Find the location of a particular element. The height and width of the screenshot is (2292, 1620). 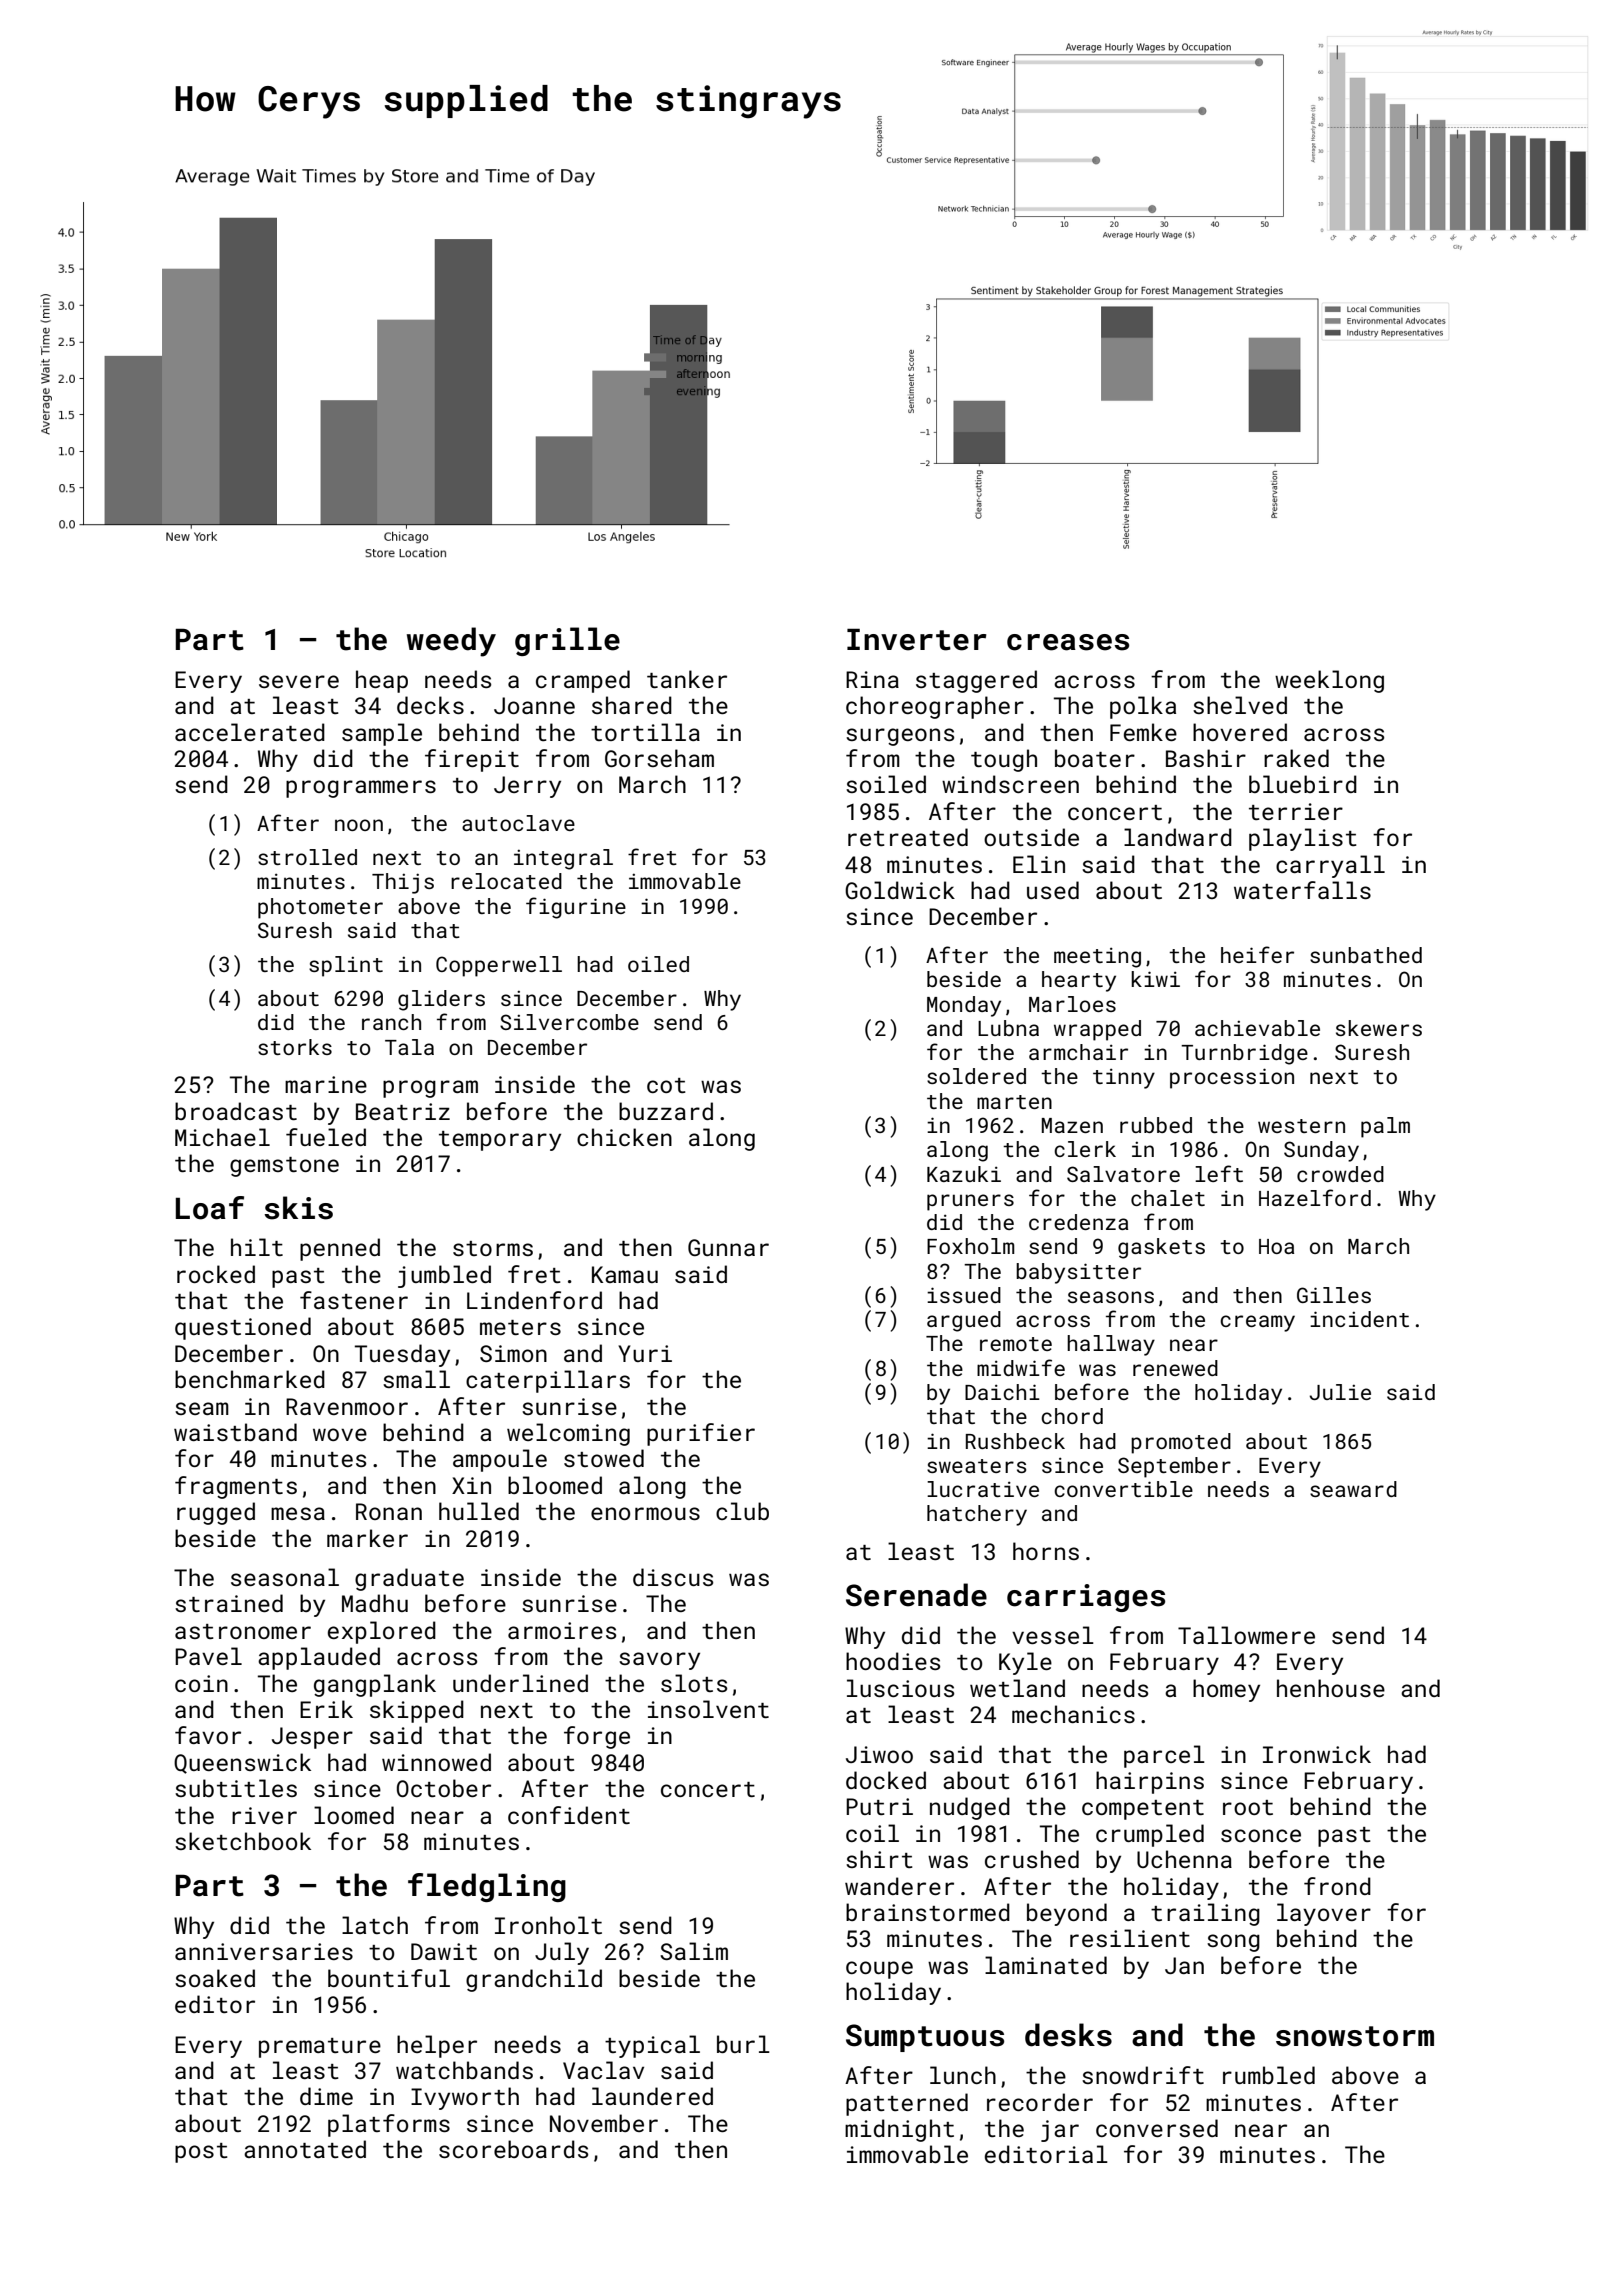

song is located at coordinates (1233, 1943).
